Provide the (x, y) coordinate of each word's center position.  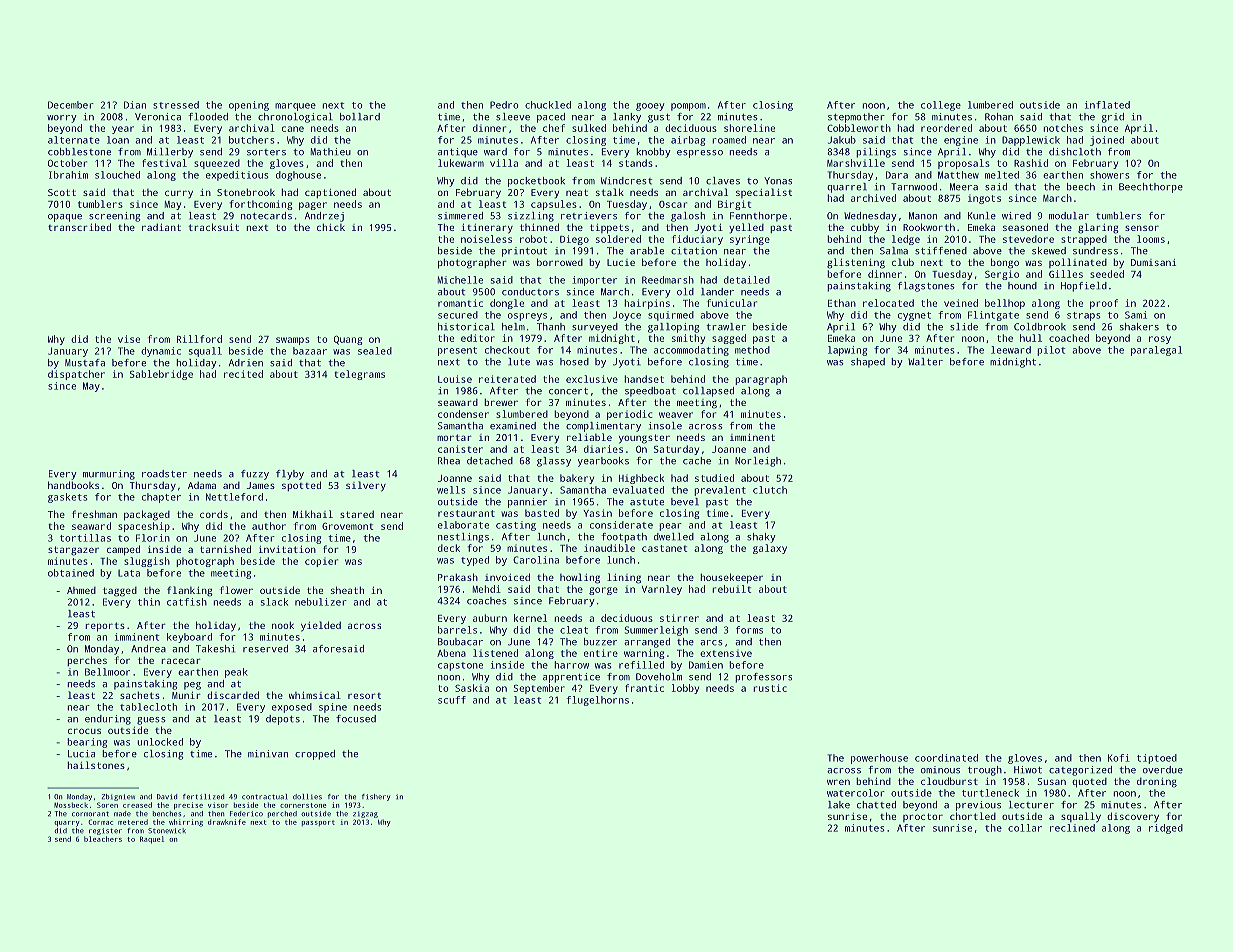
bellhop (1005, 304)
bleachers (103, 839)
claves (723, 181)
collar (1025, 828)
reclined (1072, 828)
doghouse (298, 176)
